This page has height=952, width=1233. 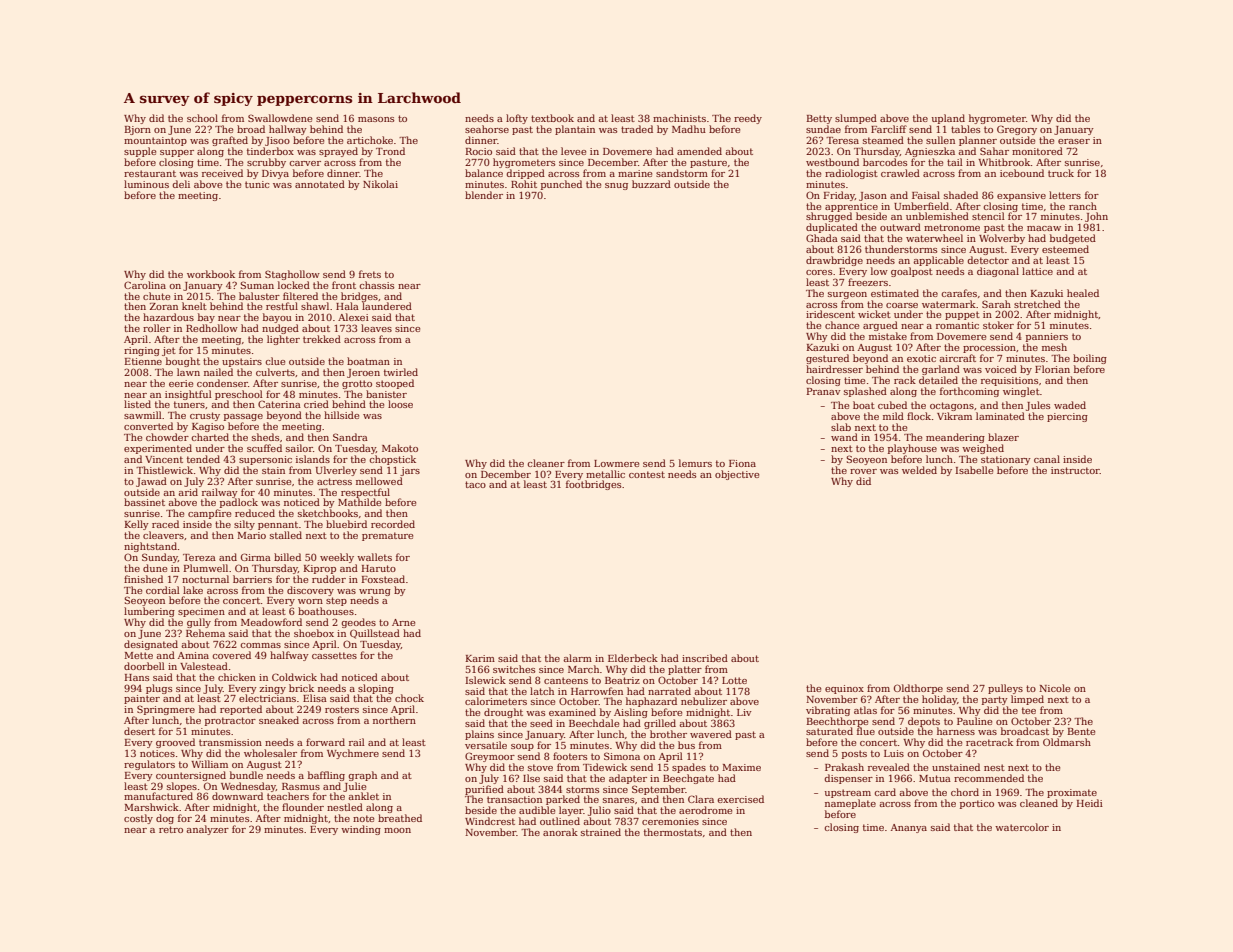 I want to click on objective, so click(x=737, y=475).
